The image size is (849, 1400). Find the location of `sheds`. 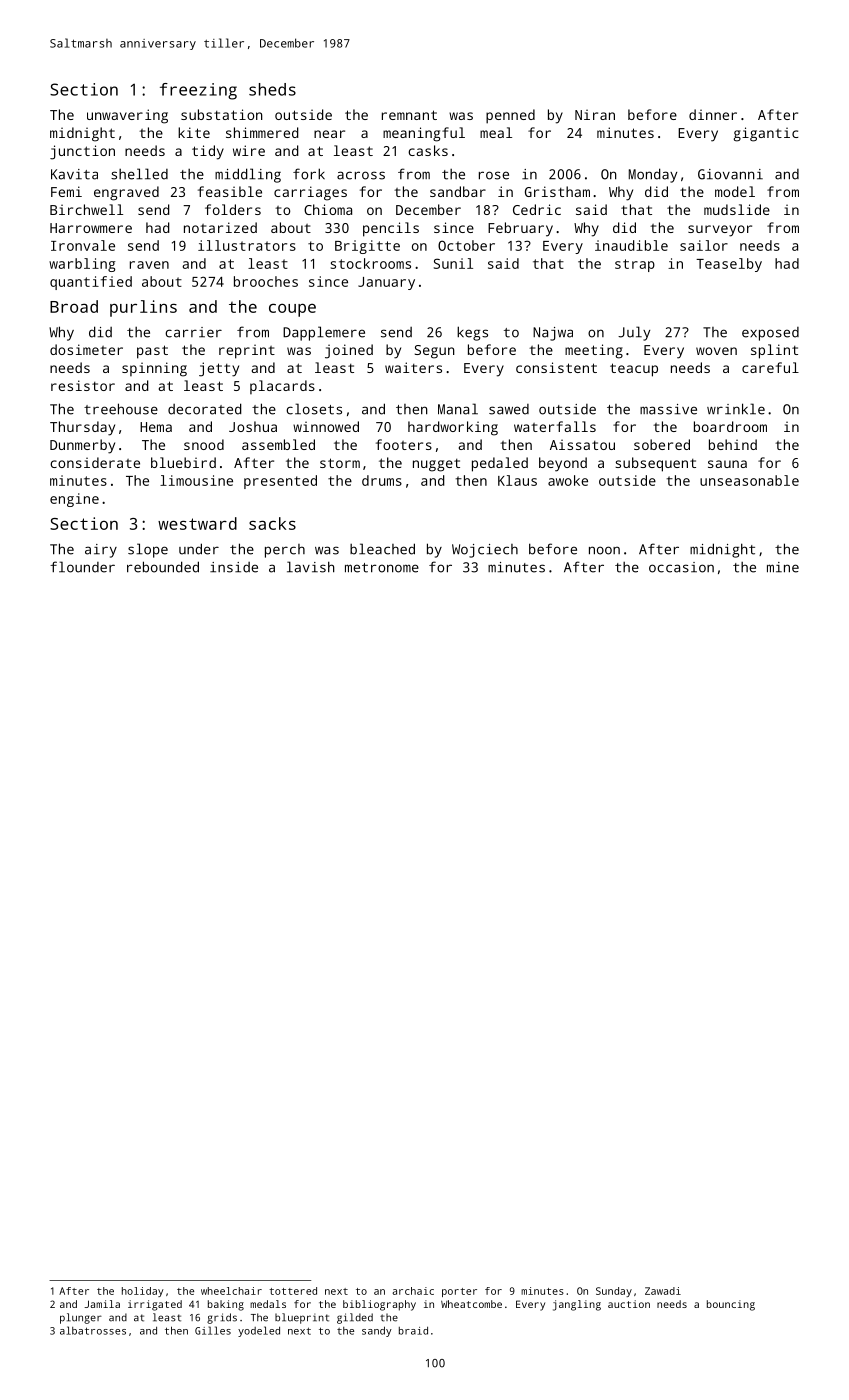

sheds is located at coordinates (272, 89).
